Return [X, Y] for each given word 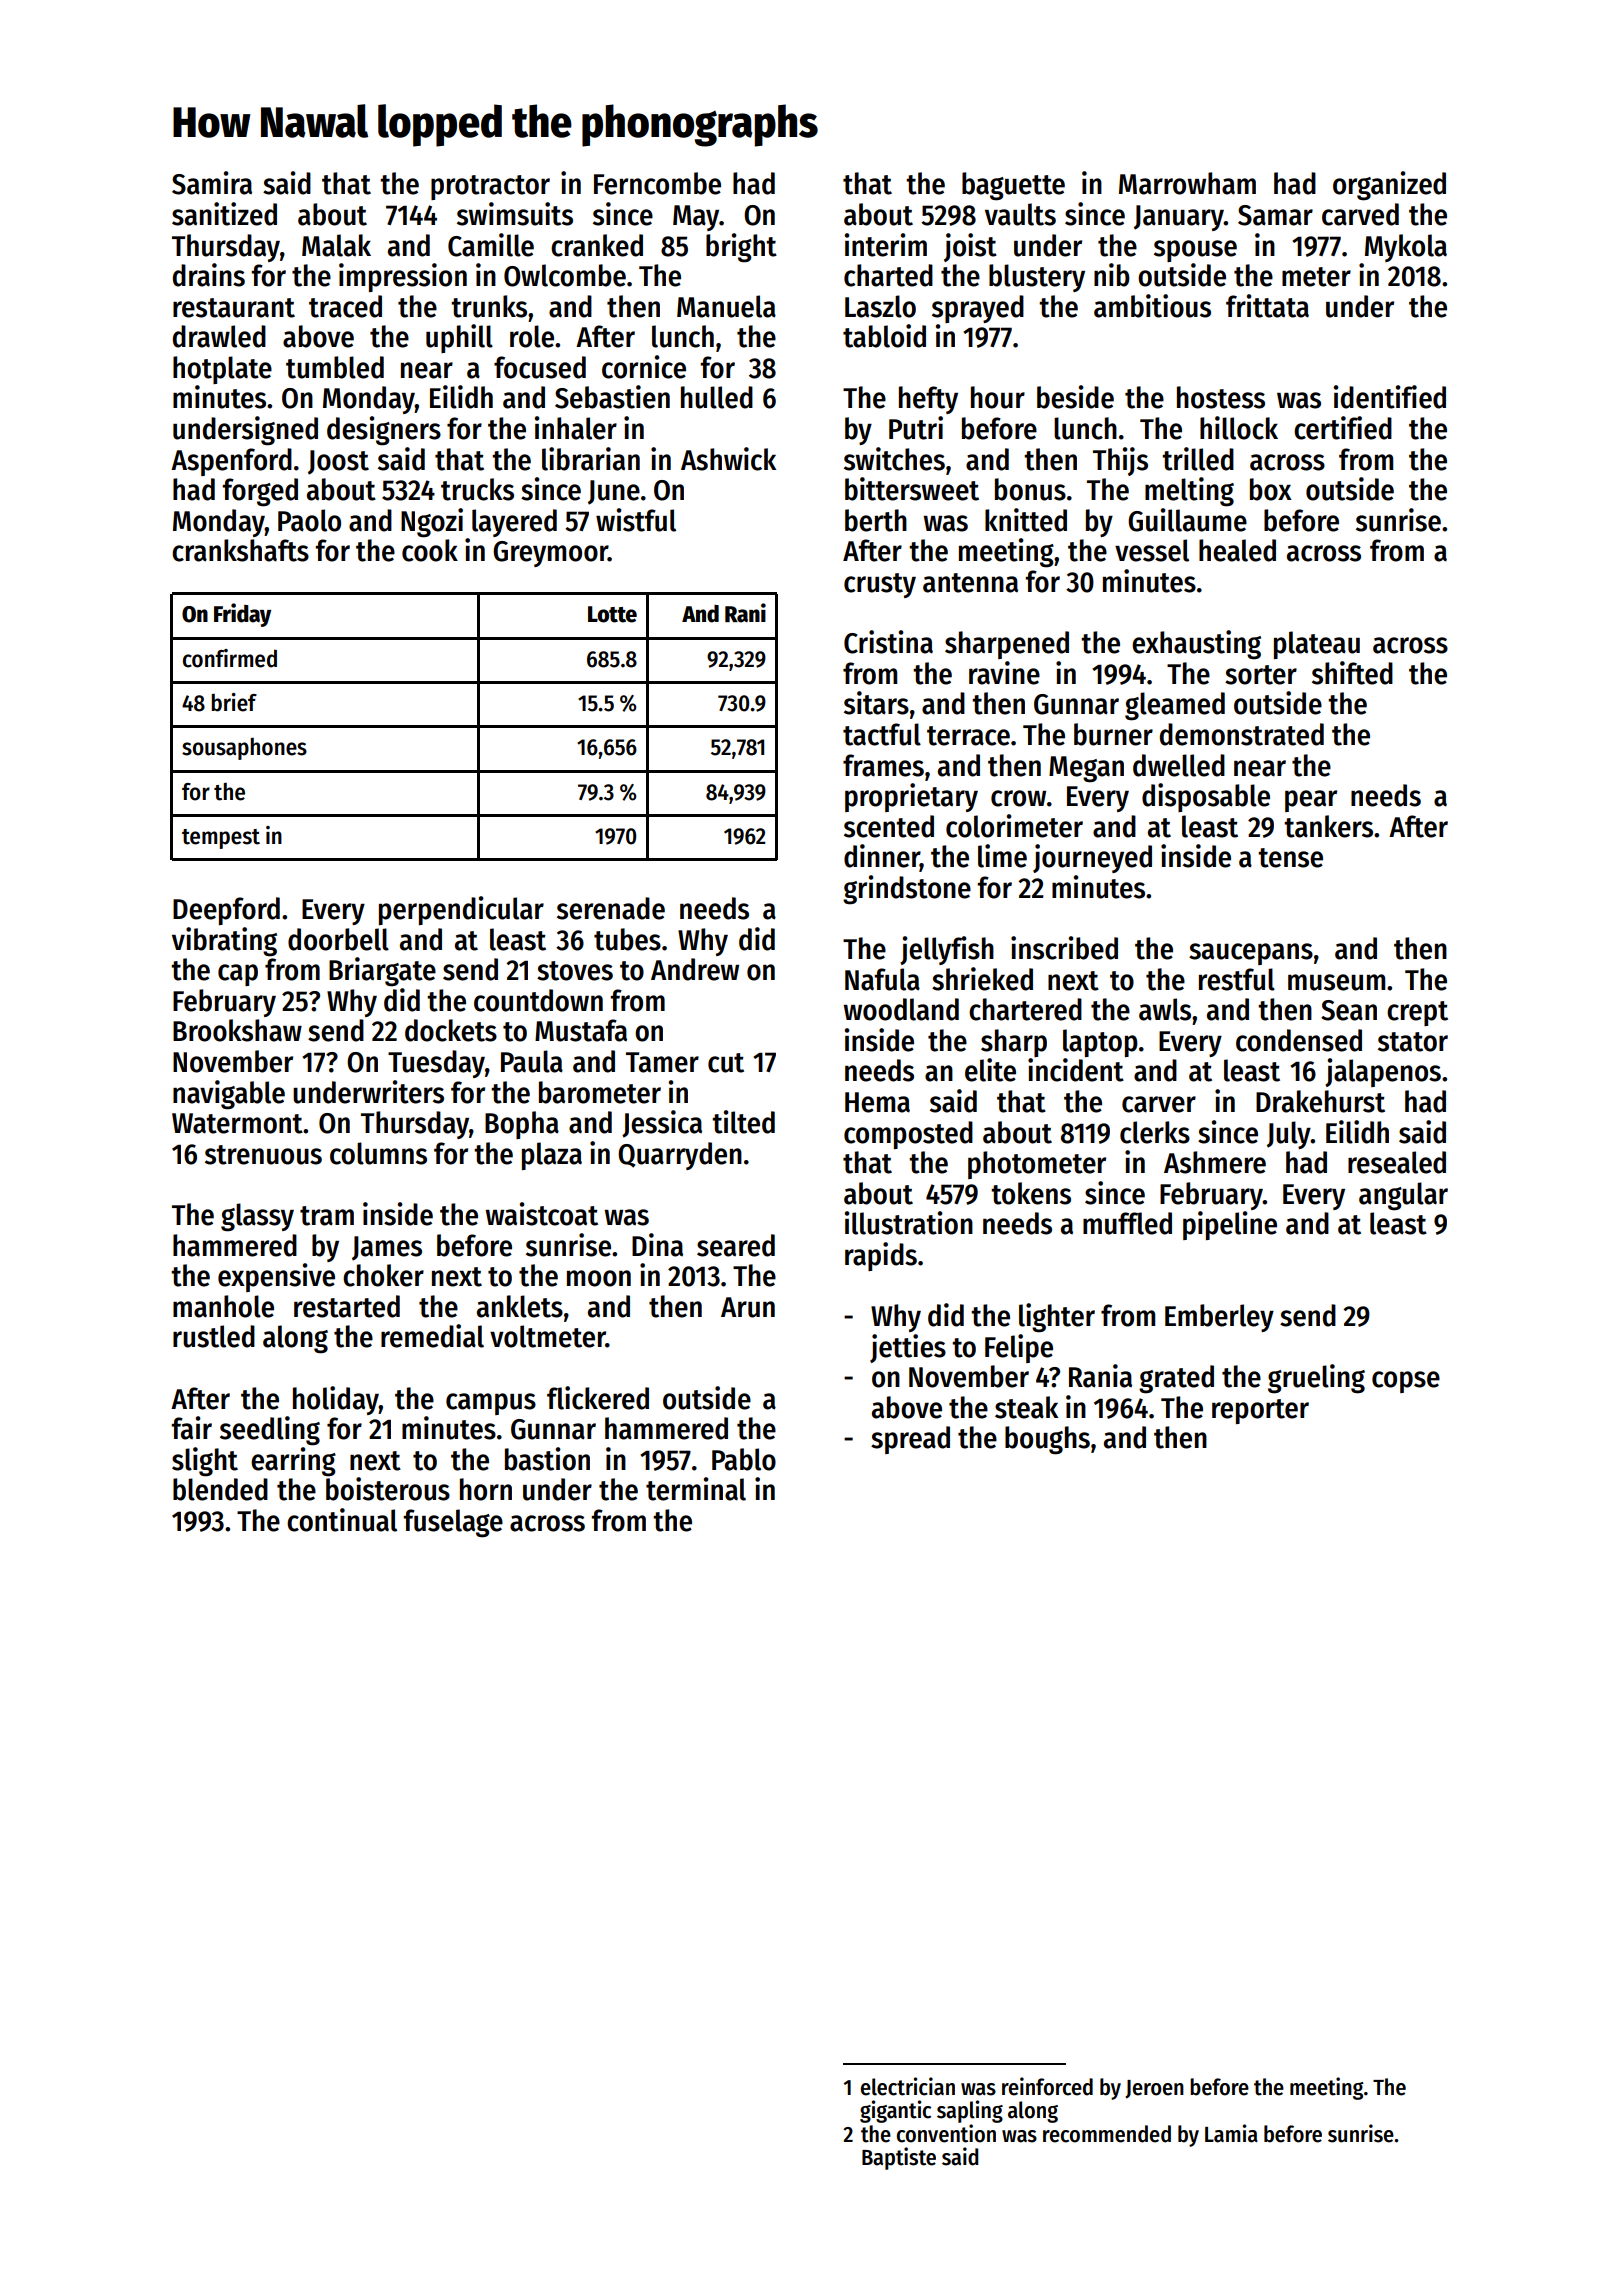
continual [342, 1520]
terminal [696, 1489]
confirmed [230, 658]
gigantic [895, 2111]
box [1271, 489]
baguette [1013, 186]
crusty [880, 585]
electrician [908, 2086]
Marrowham [1187, 183]
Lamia [1231, 2133]
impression [403, 277]
